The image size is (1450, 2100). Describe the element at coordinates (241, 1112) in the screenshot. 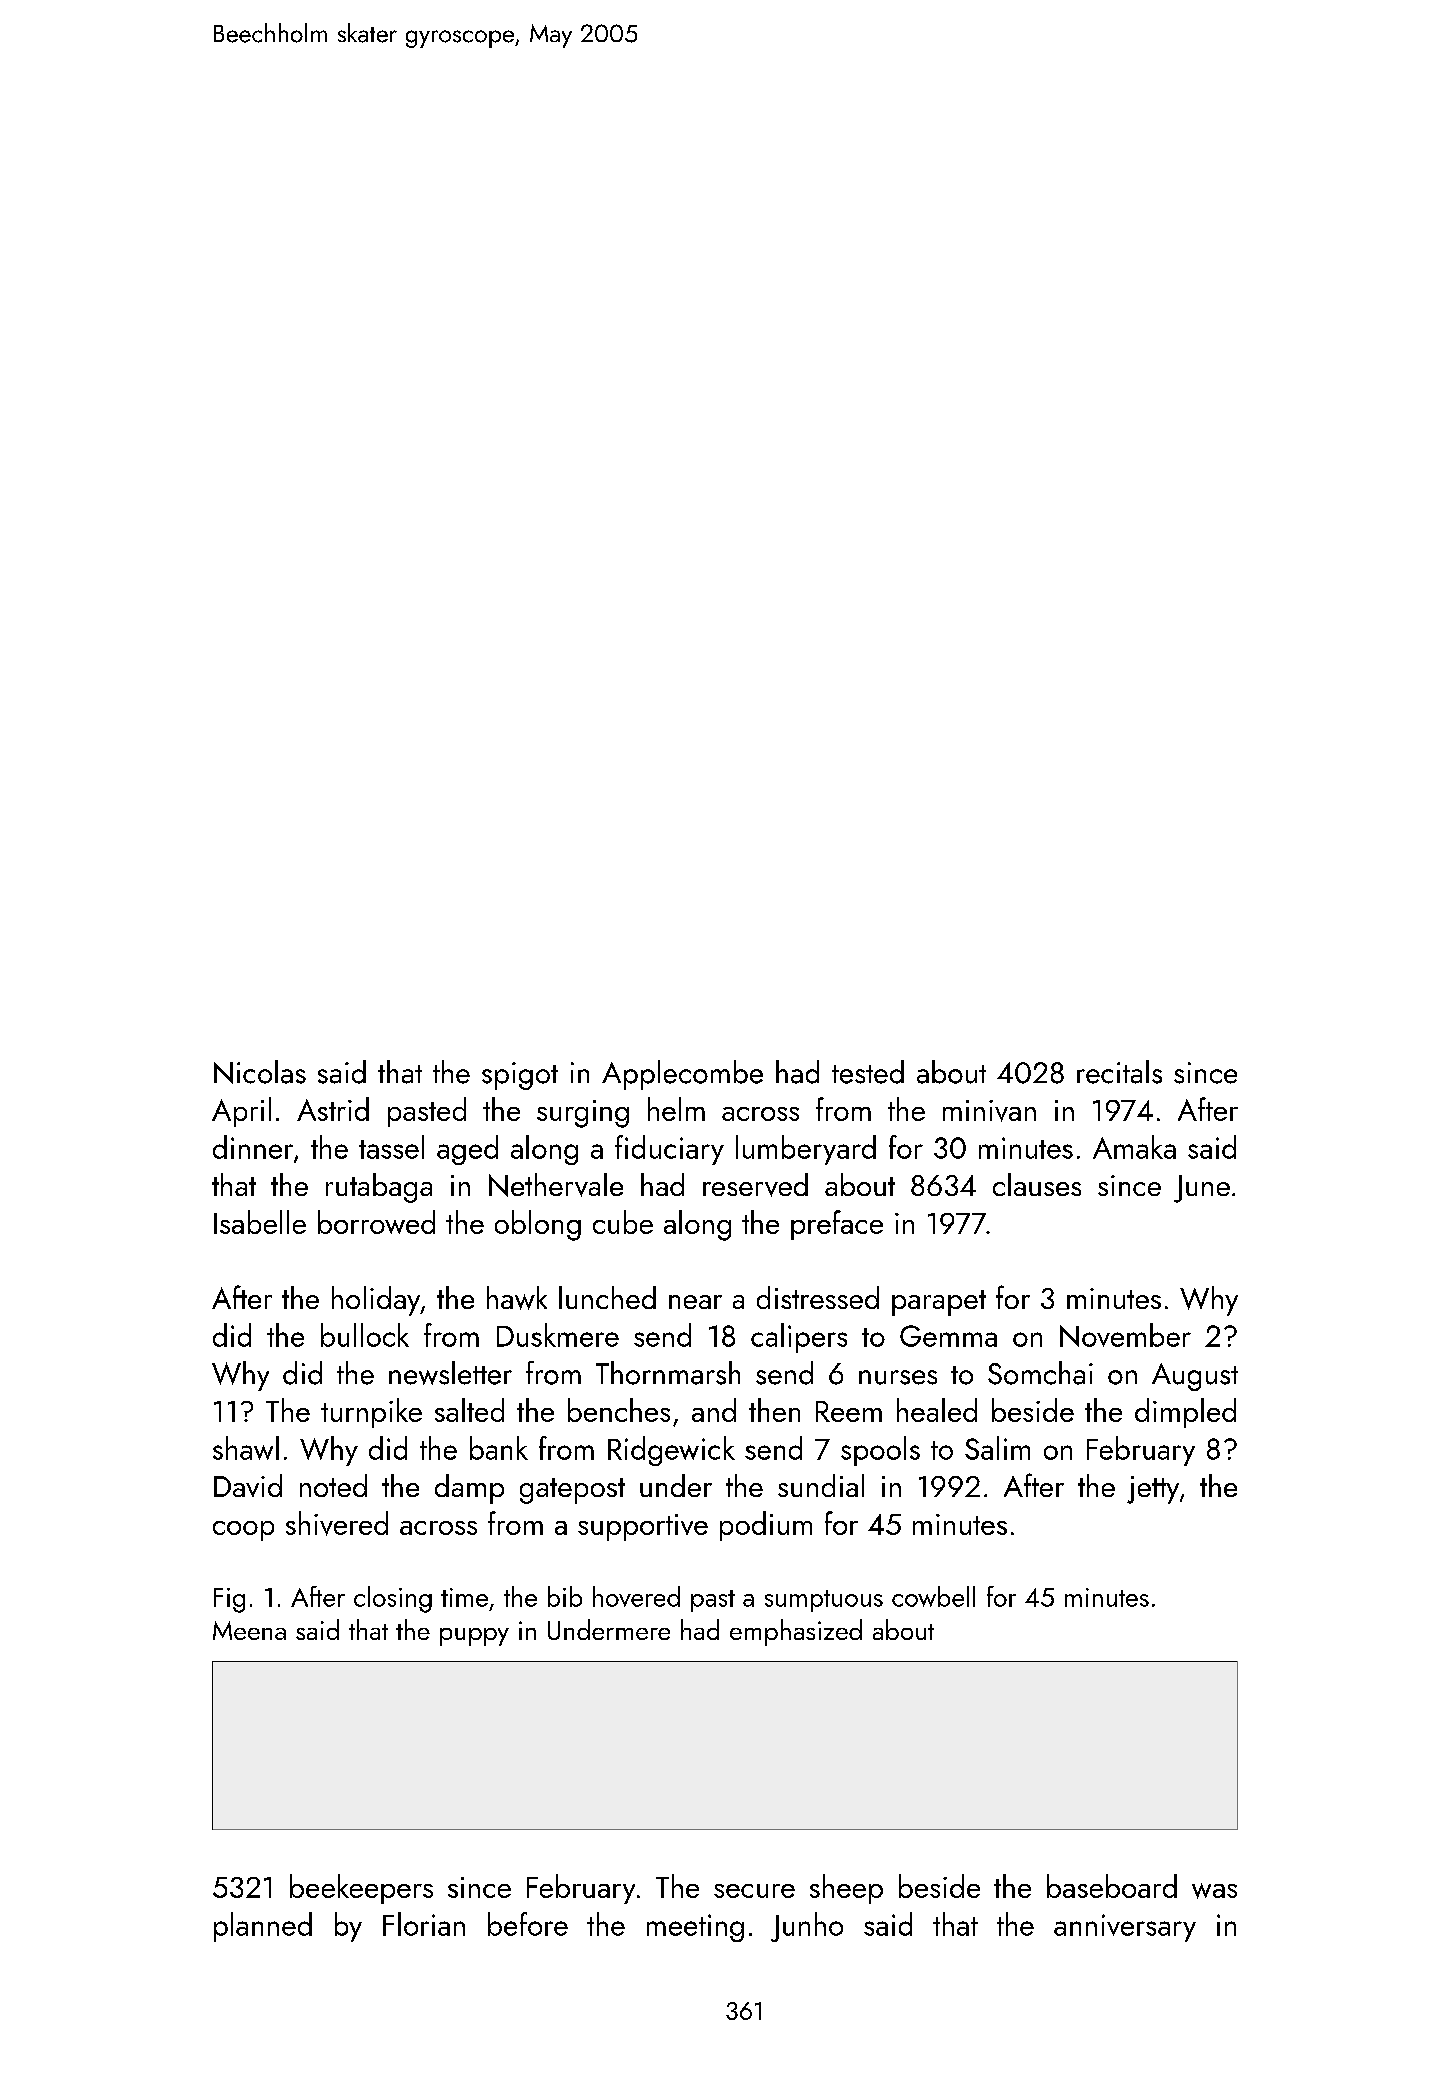

I see `April` at that location.
